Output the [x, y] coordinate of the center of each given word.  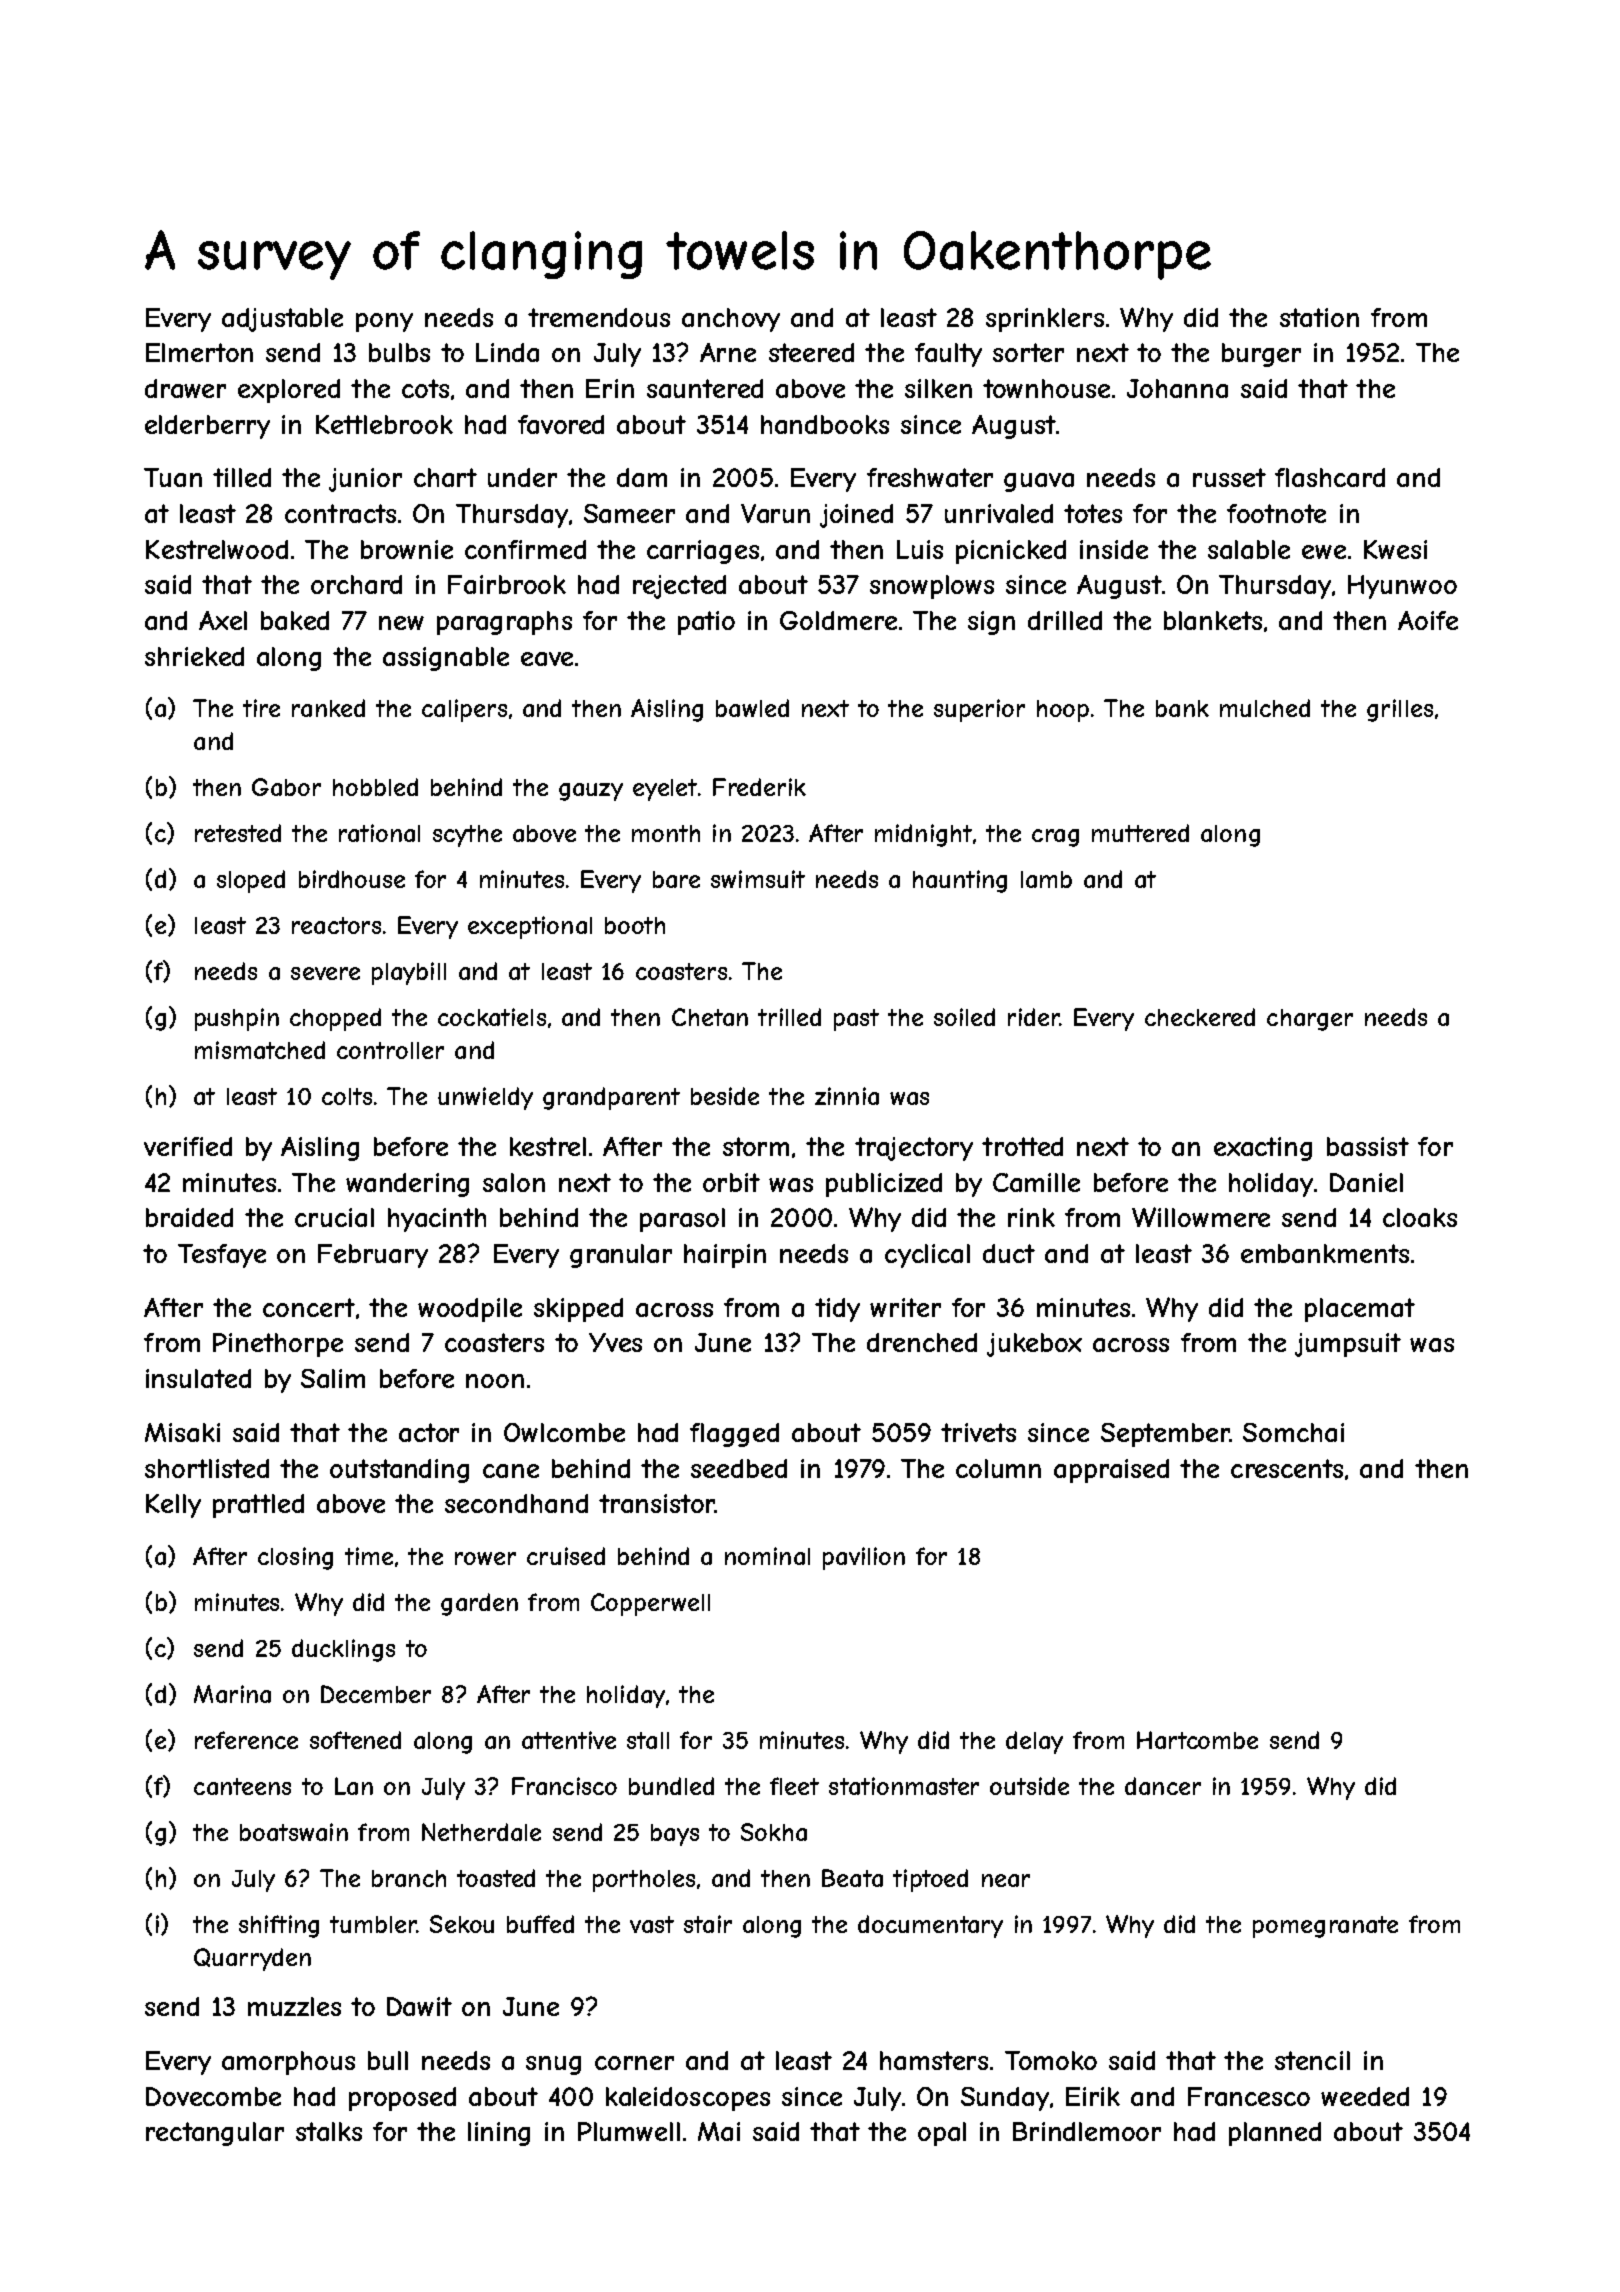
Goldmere [838, 620]
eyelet [665, 790]
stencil [1312, 2060]
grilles [1400, 710]
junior [365, 480]
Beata [852, 1878]
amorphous [288, 2063]
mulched [1265, 708]
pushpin [237, 1019]
